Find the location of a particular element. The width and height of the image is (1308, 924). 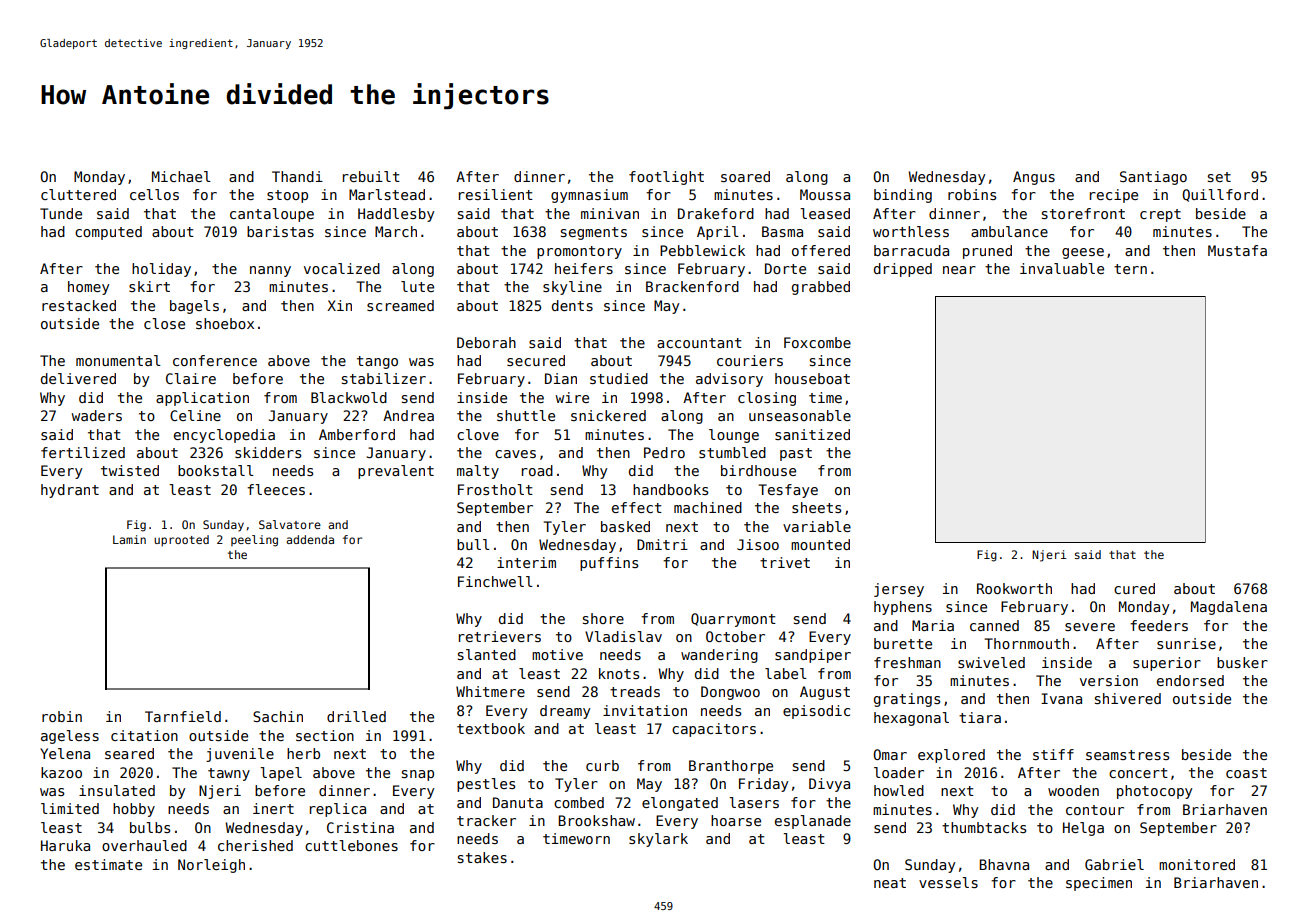

Santiago is located at coordinates (1153, 178).
